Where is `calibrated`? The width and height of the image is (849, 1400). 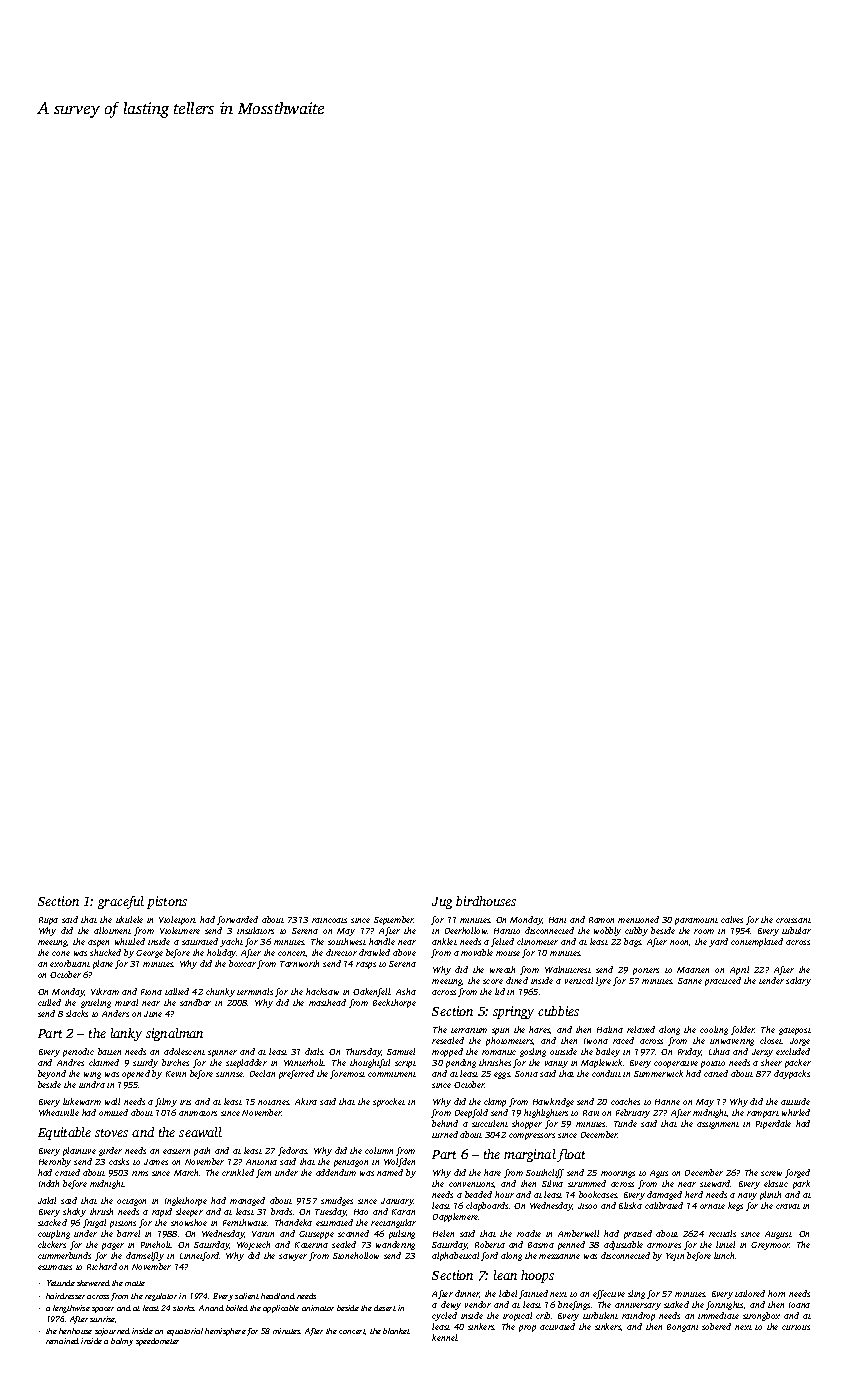
calibrated is located at coordinates (664, 1205).
